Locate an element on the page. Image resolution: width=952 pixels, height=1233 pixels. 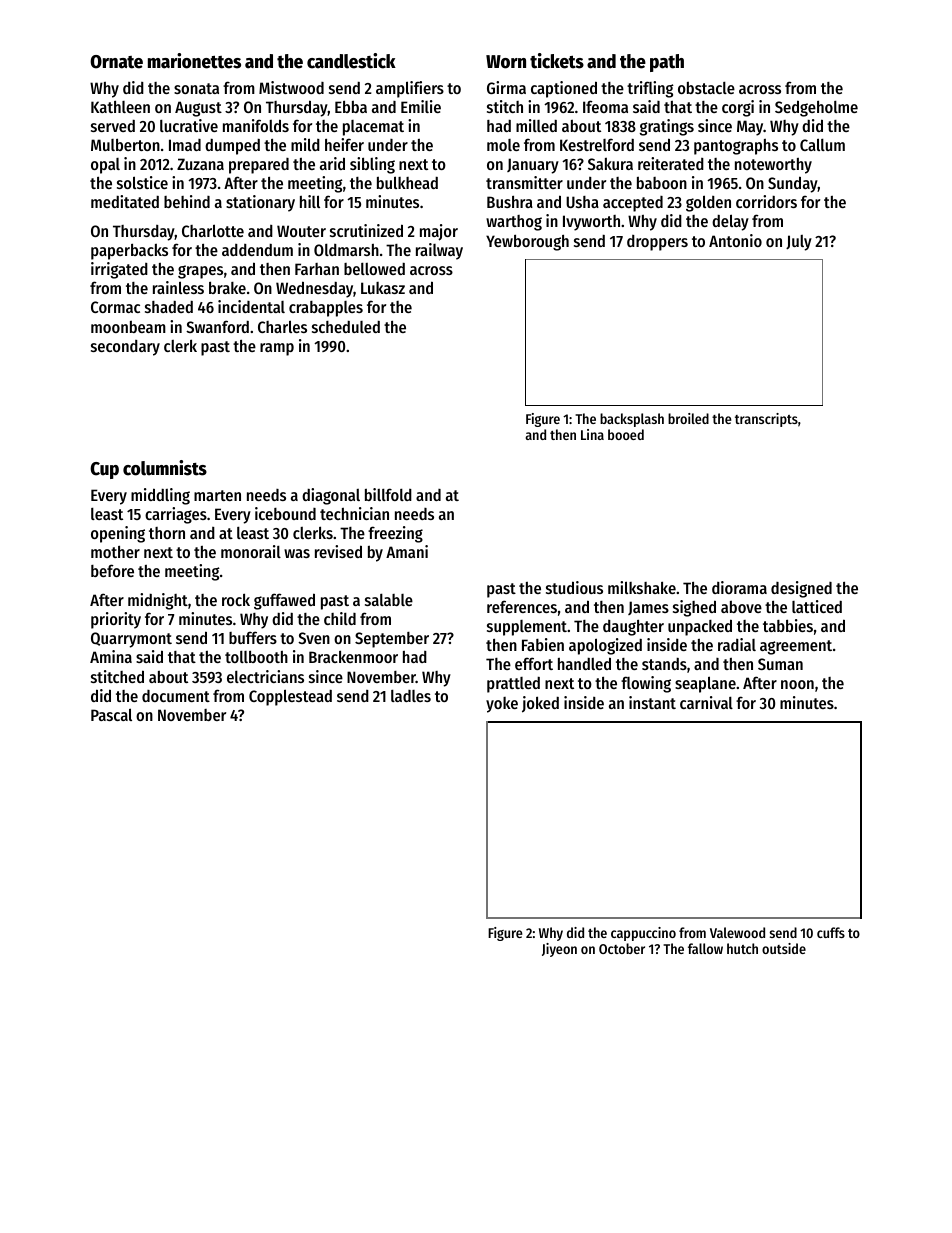
latticed is located at coordinates (817, 606).
